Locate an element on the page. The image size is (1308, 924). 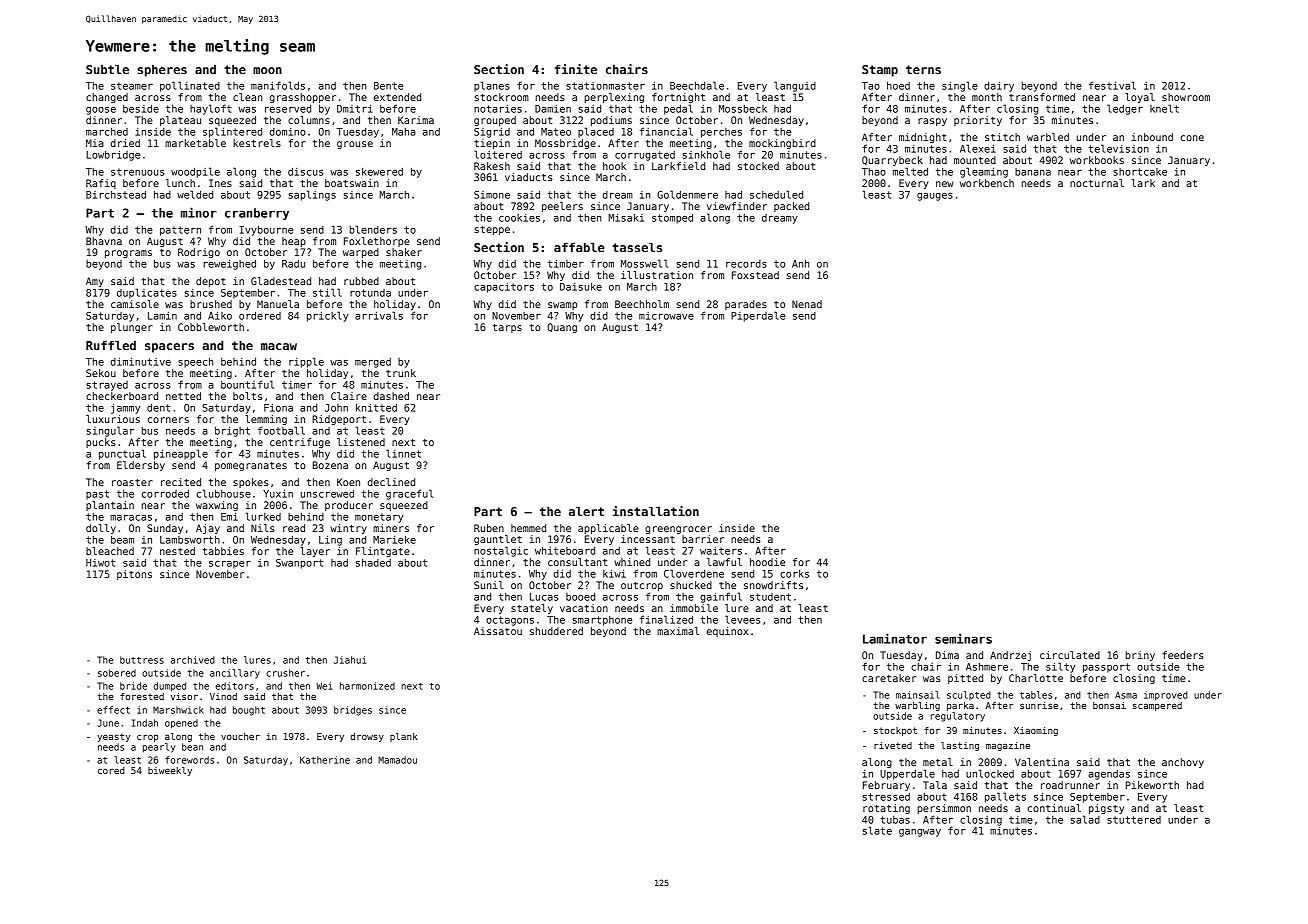
Vinod is located at coordinates (223, 696).
